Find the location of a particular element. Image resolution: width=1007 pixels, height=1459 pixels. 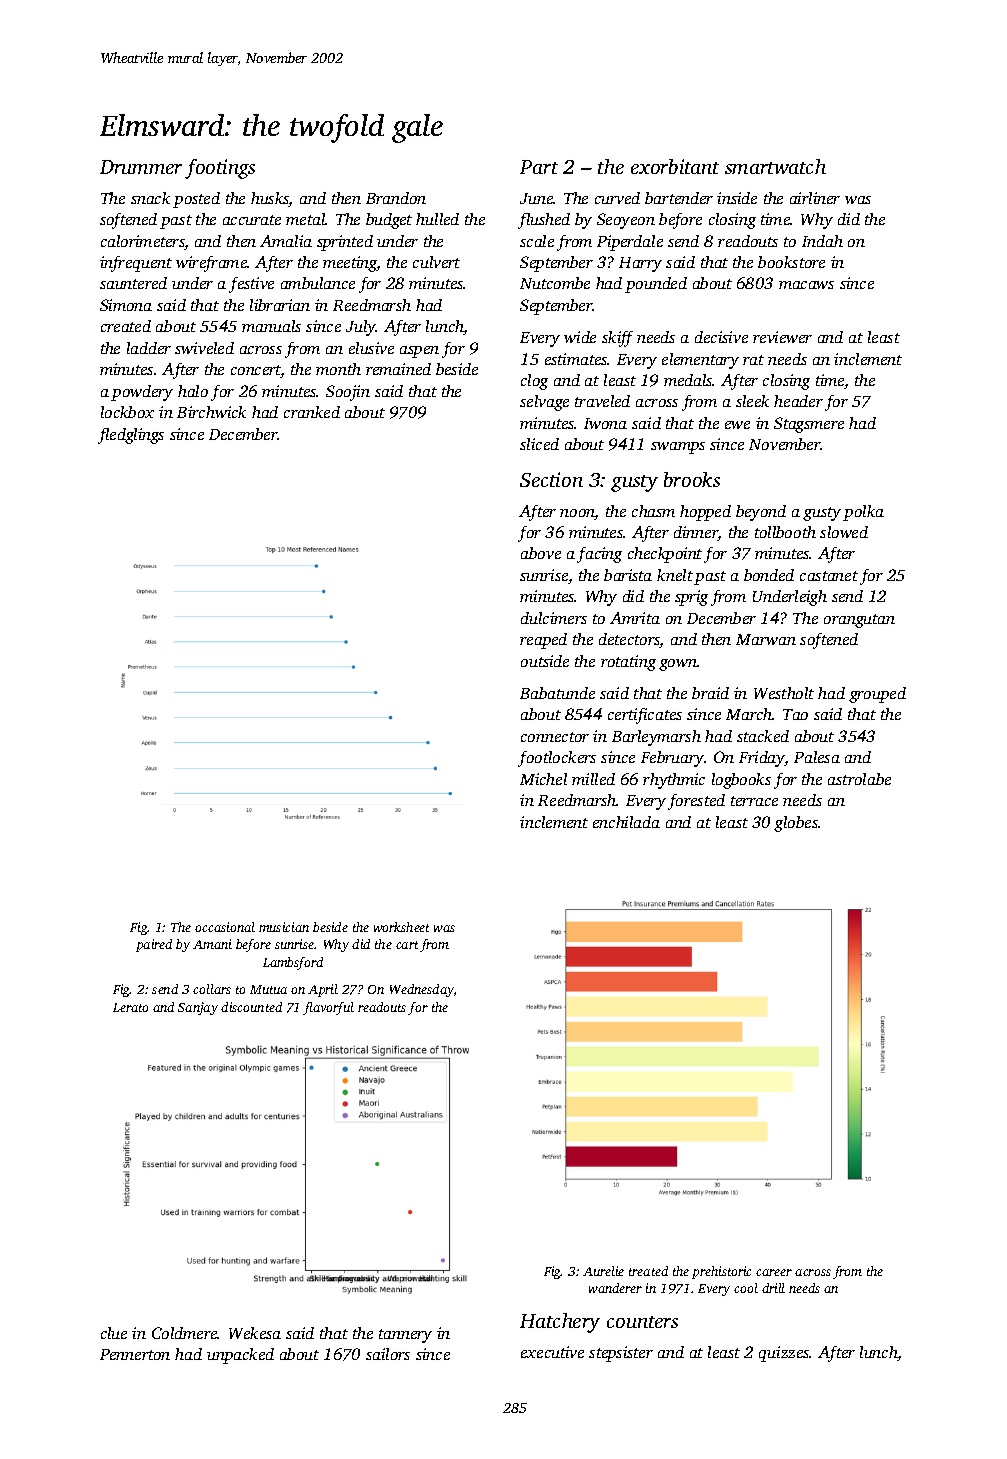

macaws is located at coordinates (806, 285).
